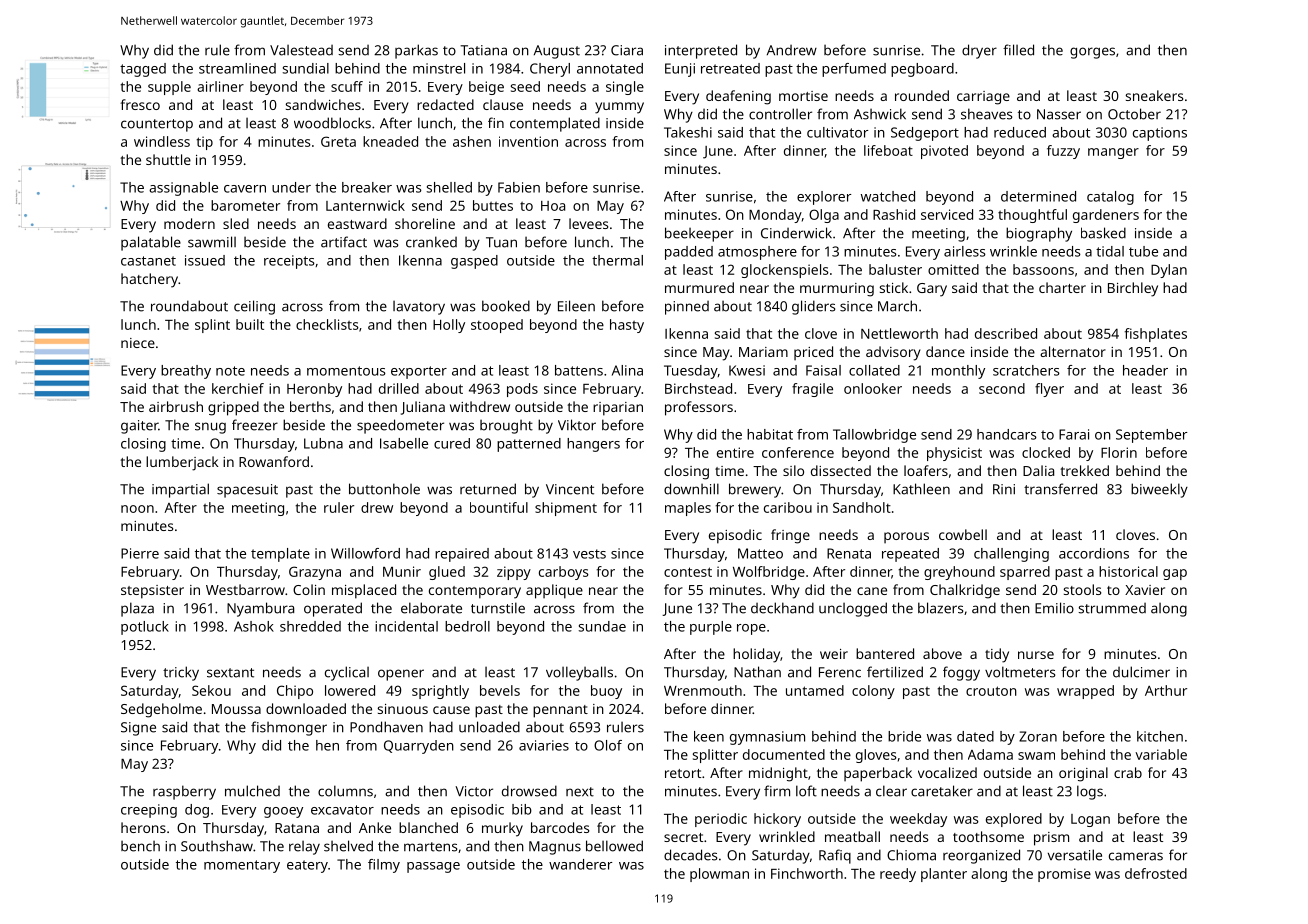 The width and height of the document is (1308, 924). I want to click on plowman, so click(719, 875).
